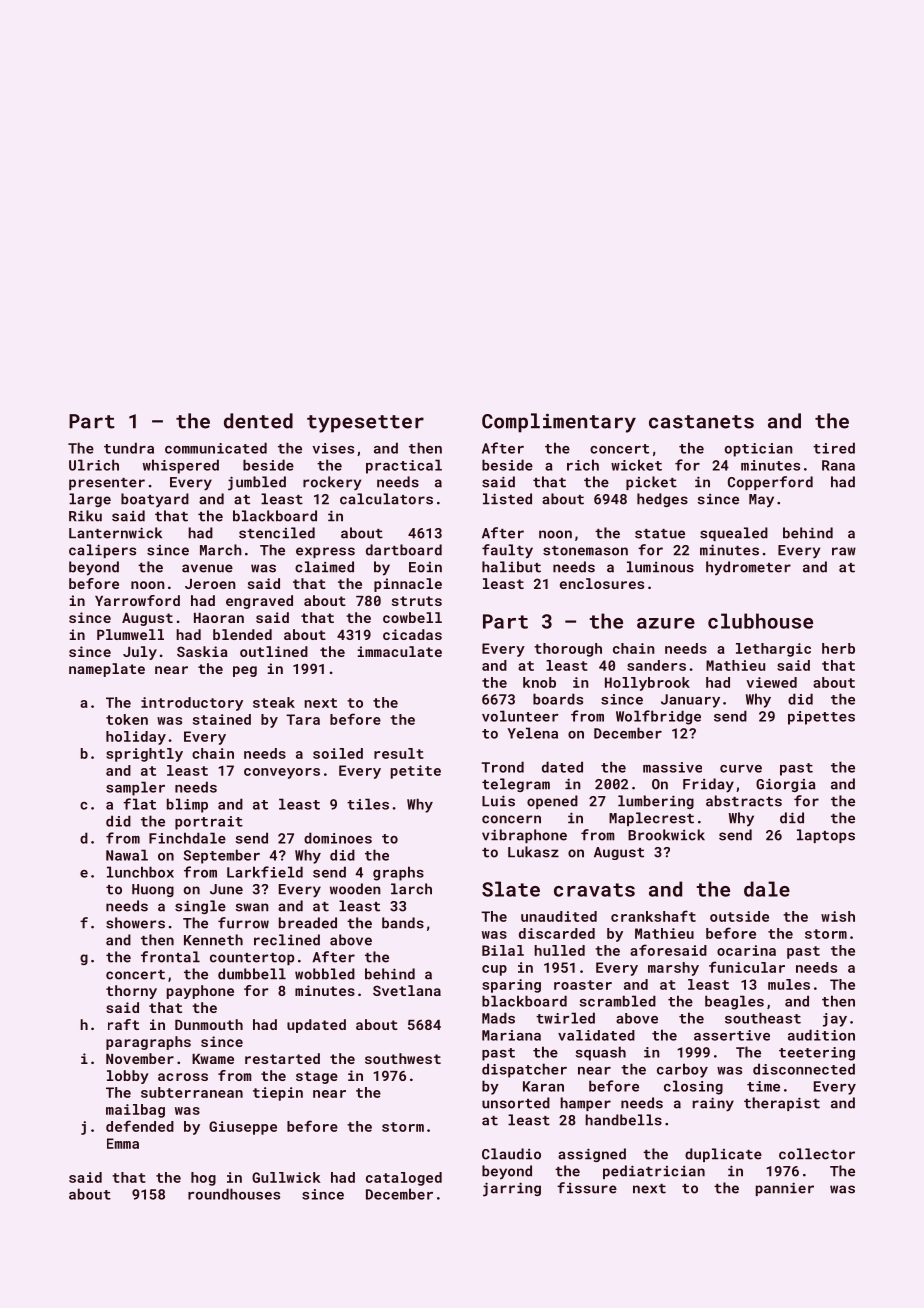 This screenshot has height=1308, width=924. Describe the element at coordinates (701, 422) in the screenshot. I see `castanets` at that location.
